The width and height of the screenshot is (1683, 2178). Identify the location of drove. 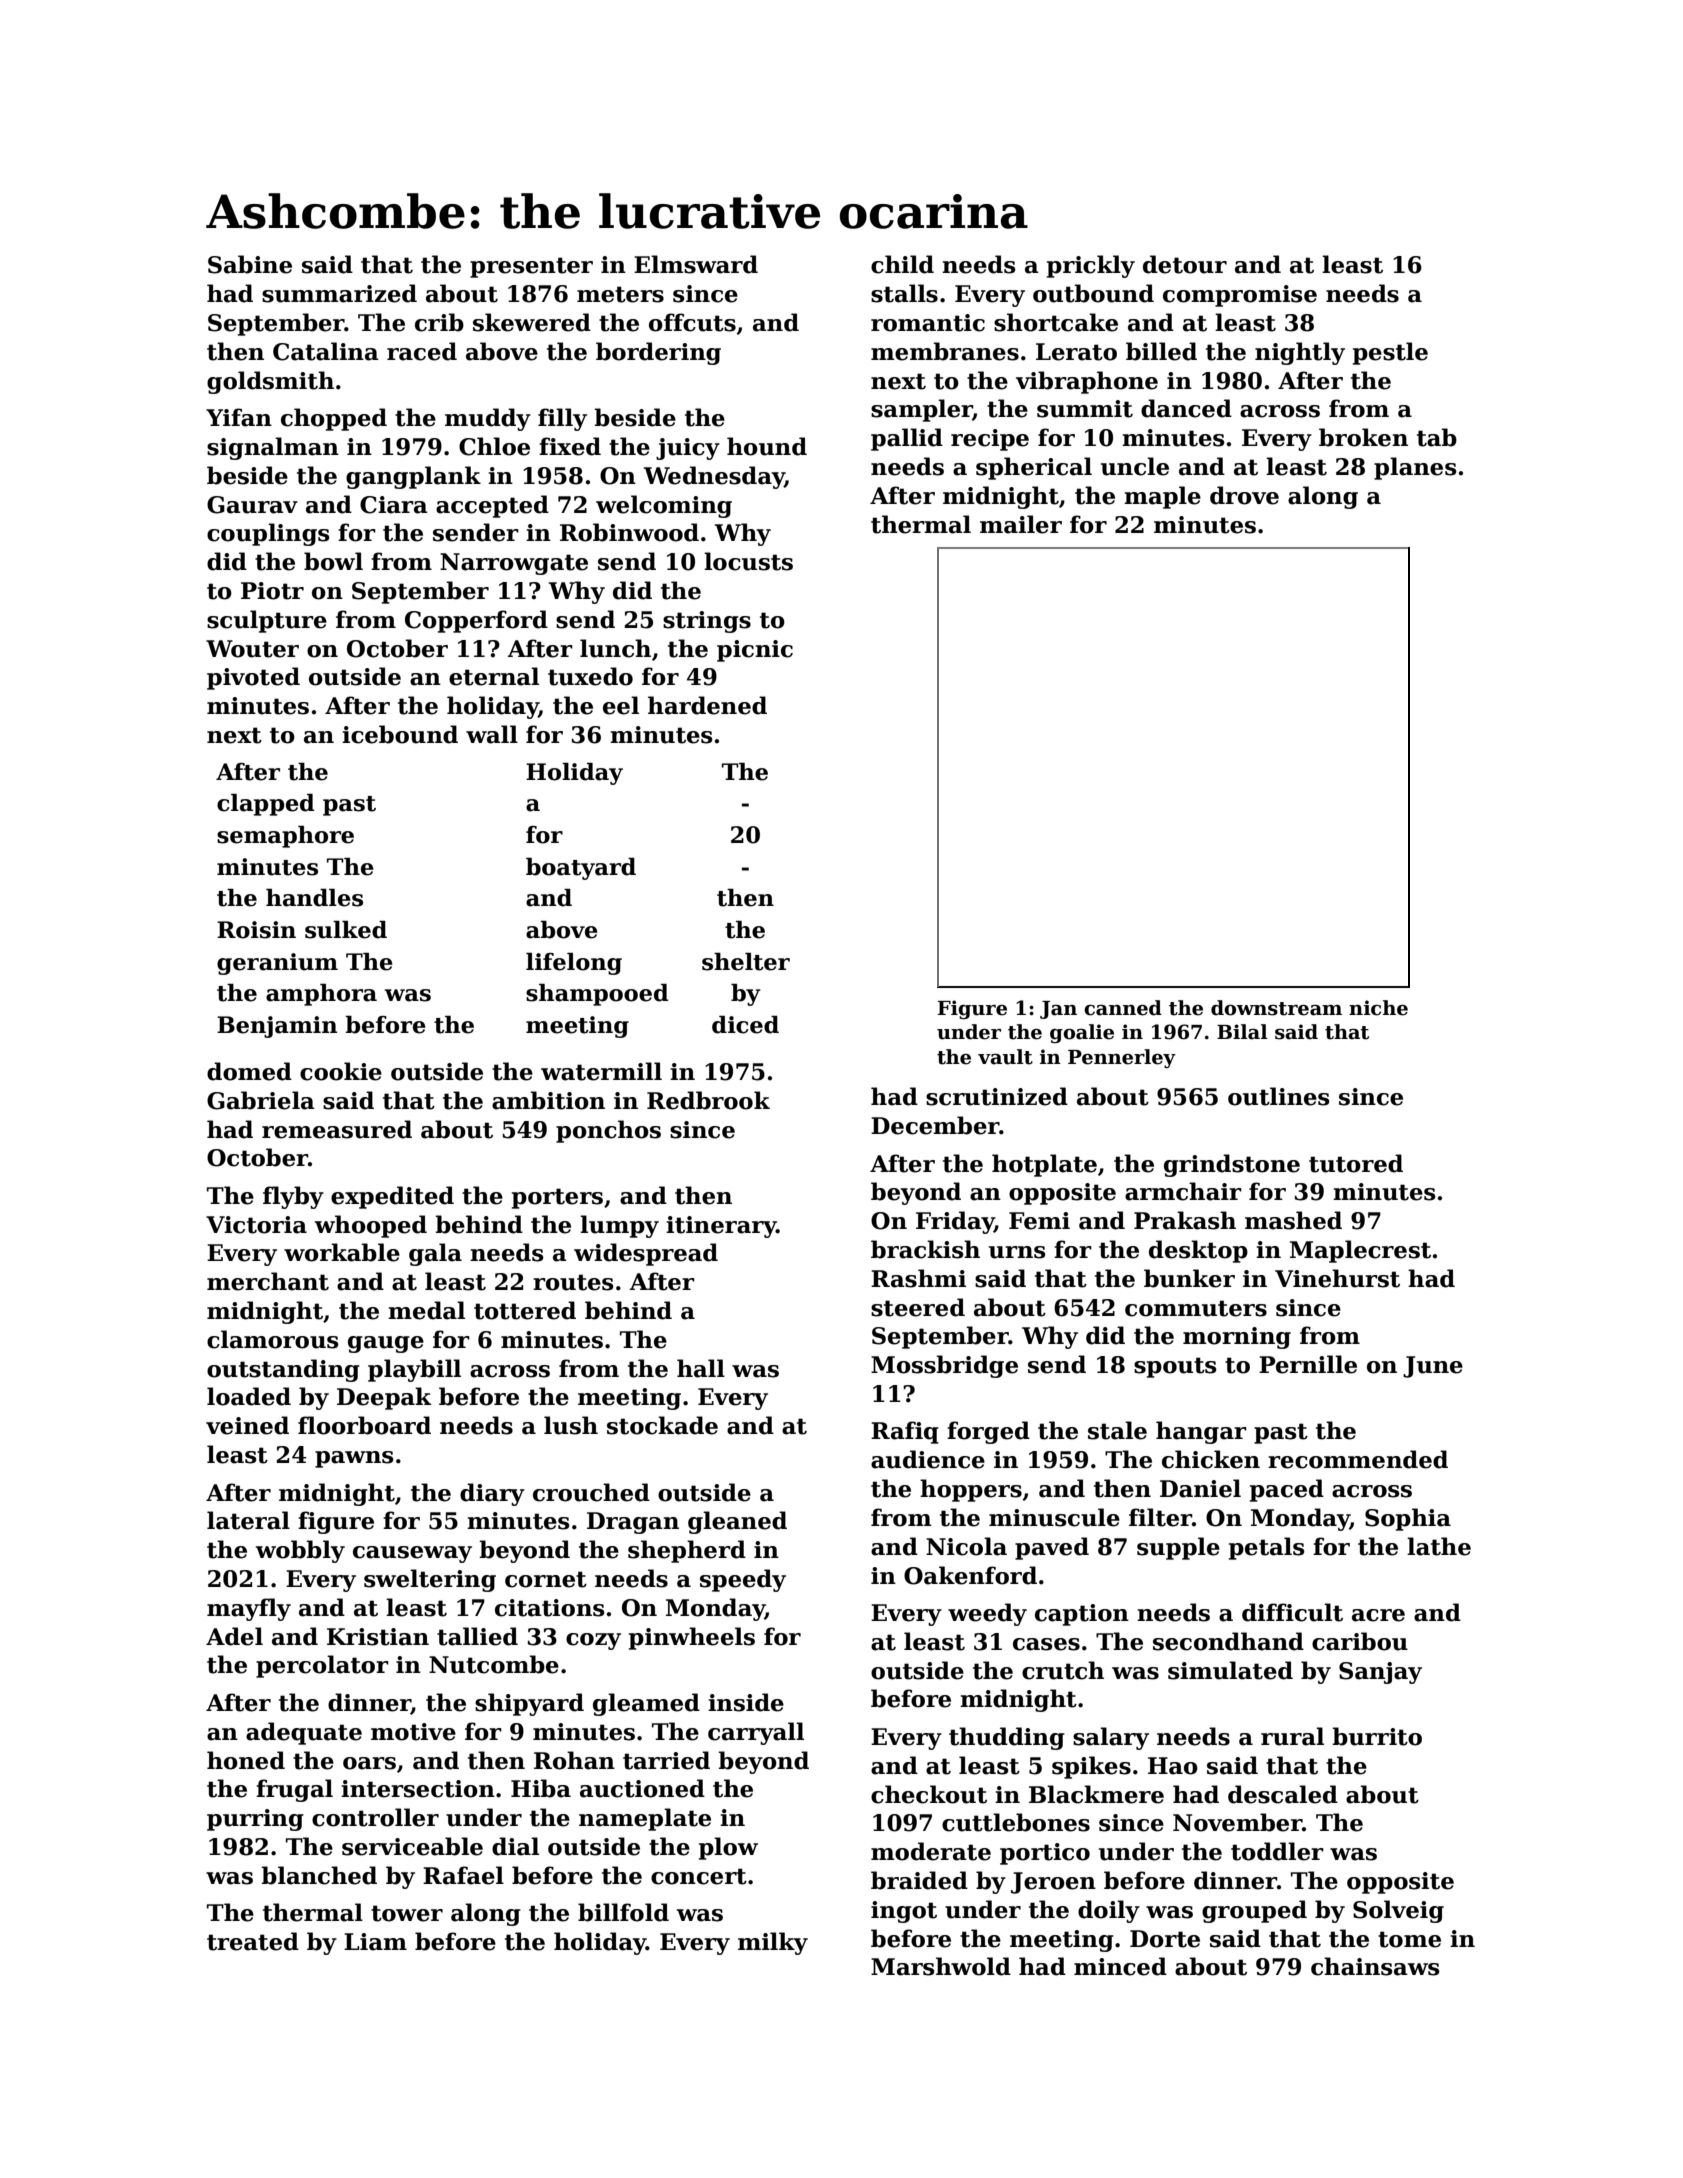
(1244, 495).
